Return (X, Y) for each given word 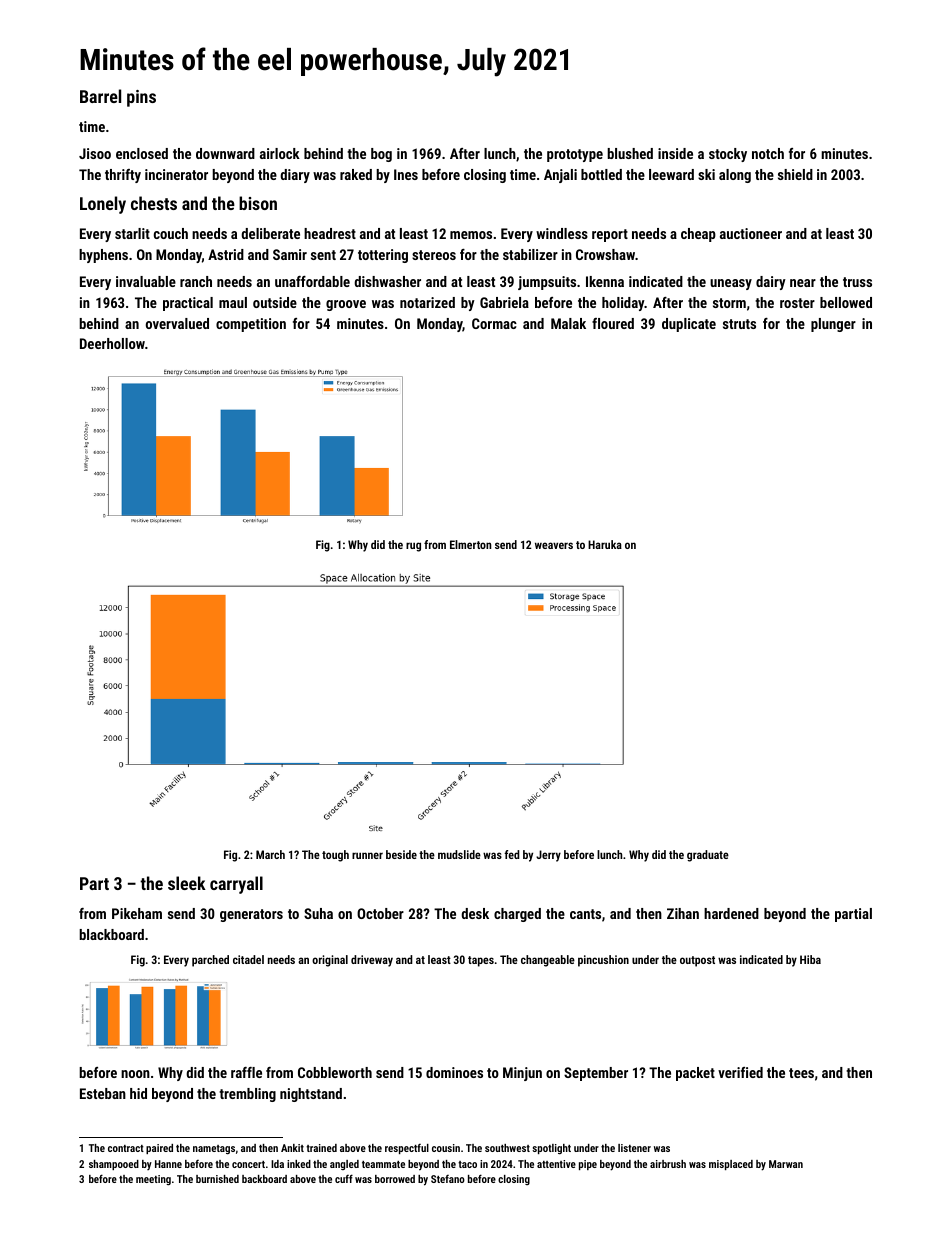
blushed (630, 153)
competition (251, 325)
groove (346, 305)
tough (335, 856)
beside (401, 854)
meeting (153, 1180)
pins (141, 98)
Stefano (448, 1179)
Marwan (786, 1164)
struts (739, 324)
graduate (708, 856)
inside (675, 153)
